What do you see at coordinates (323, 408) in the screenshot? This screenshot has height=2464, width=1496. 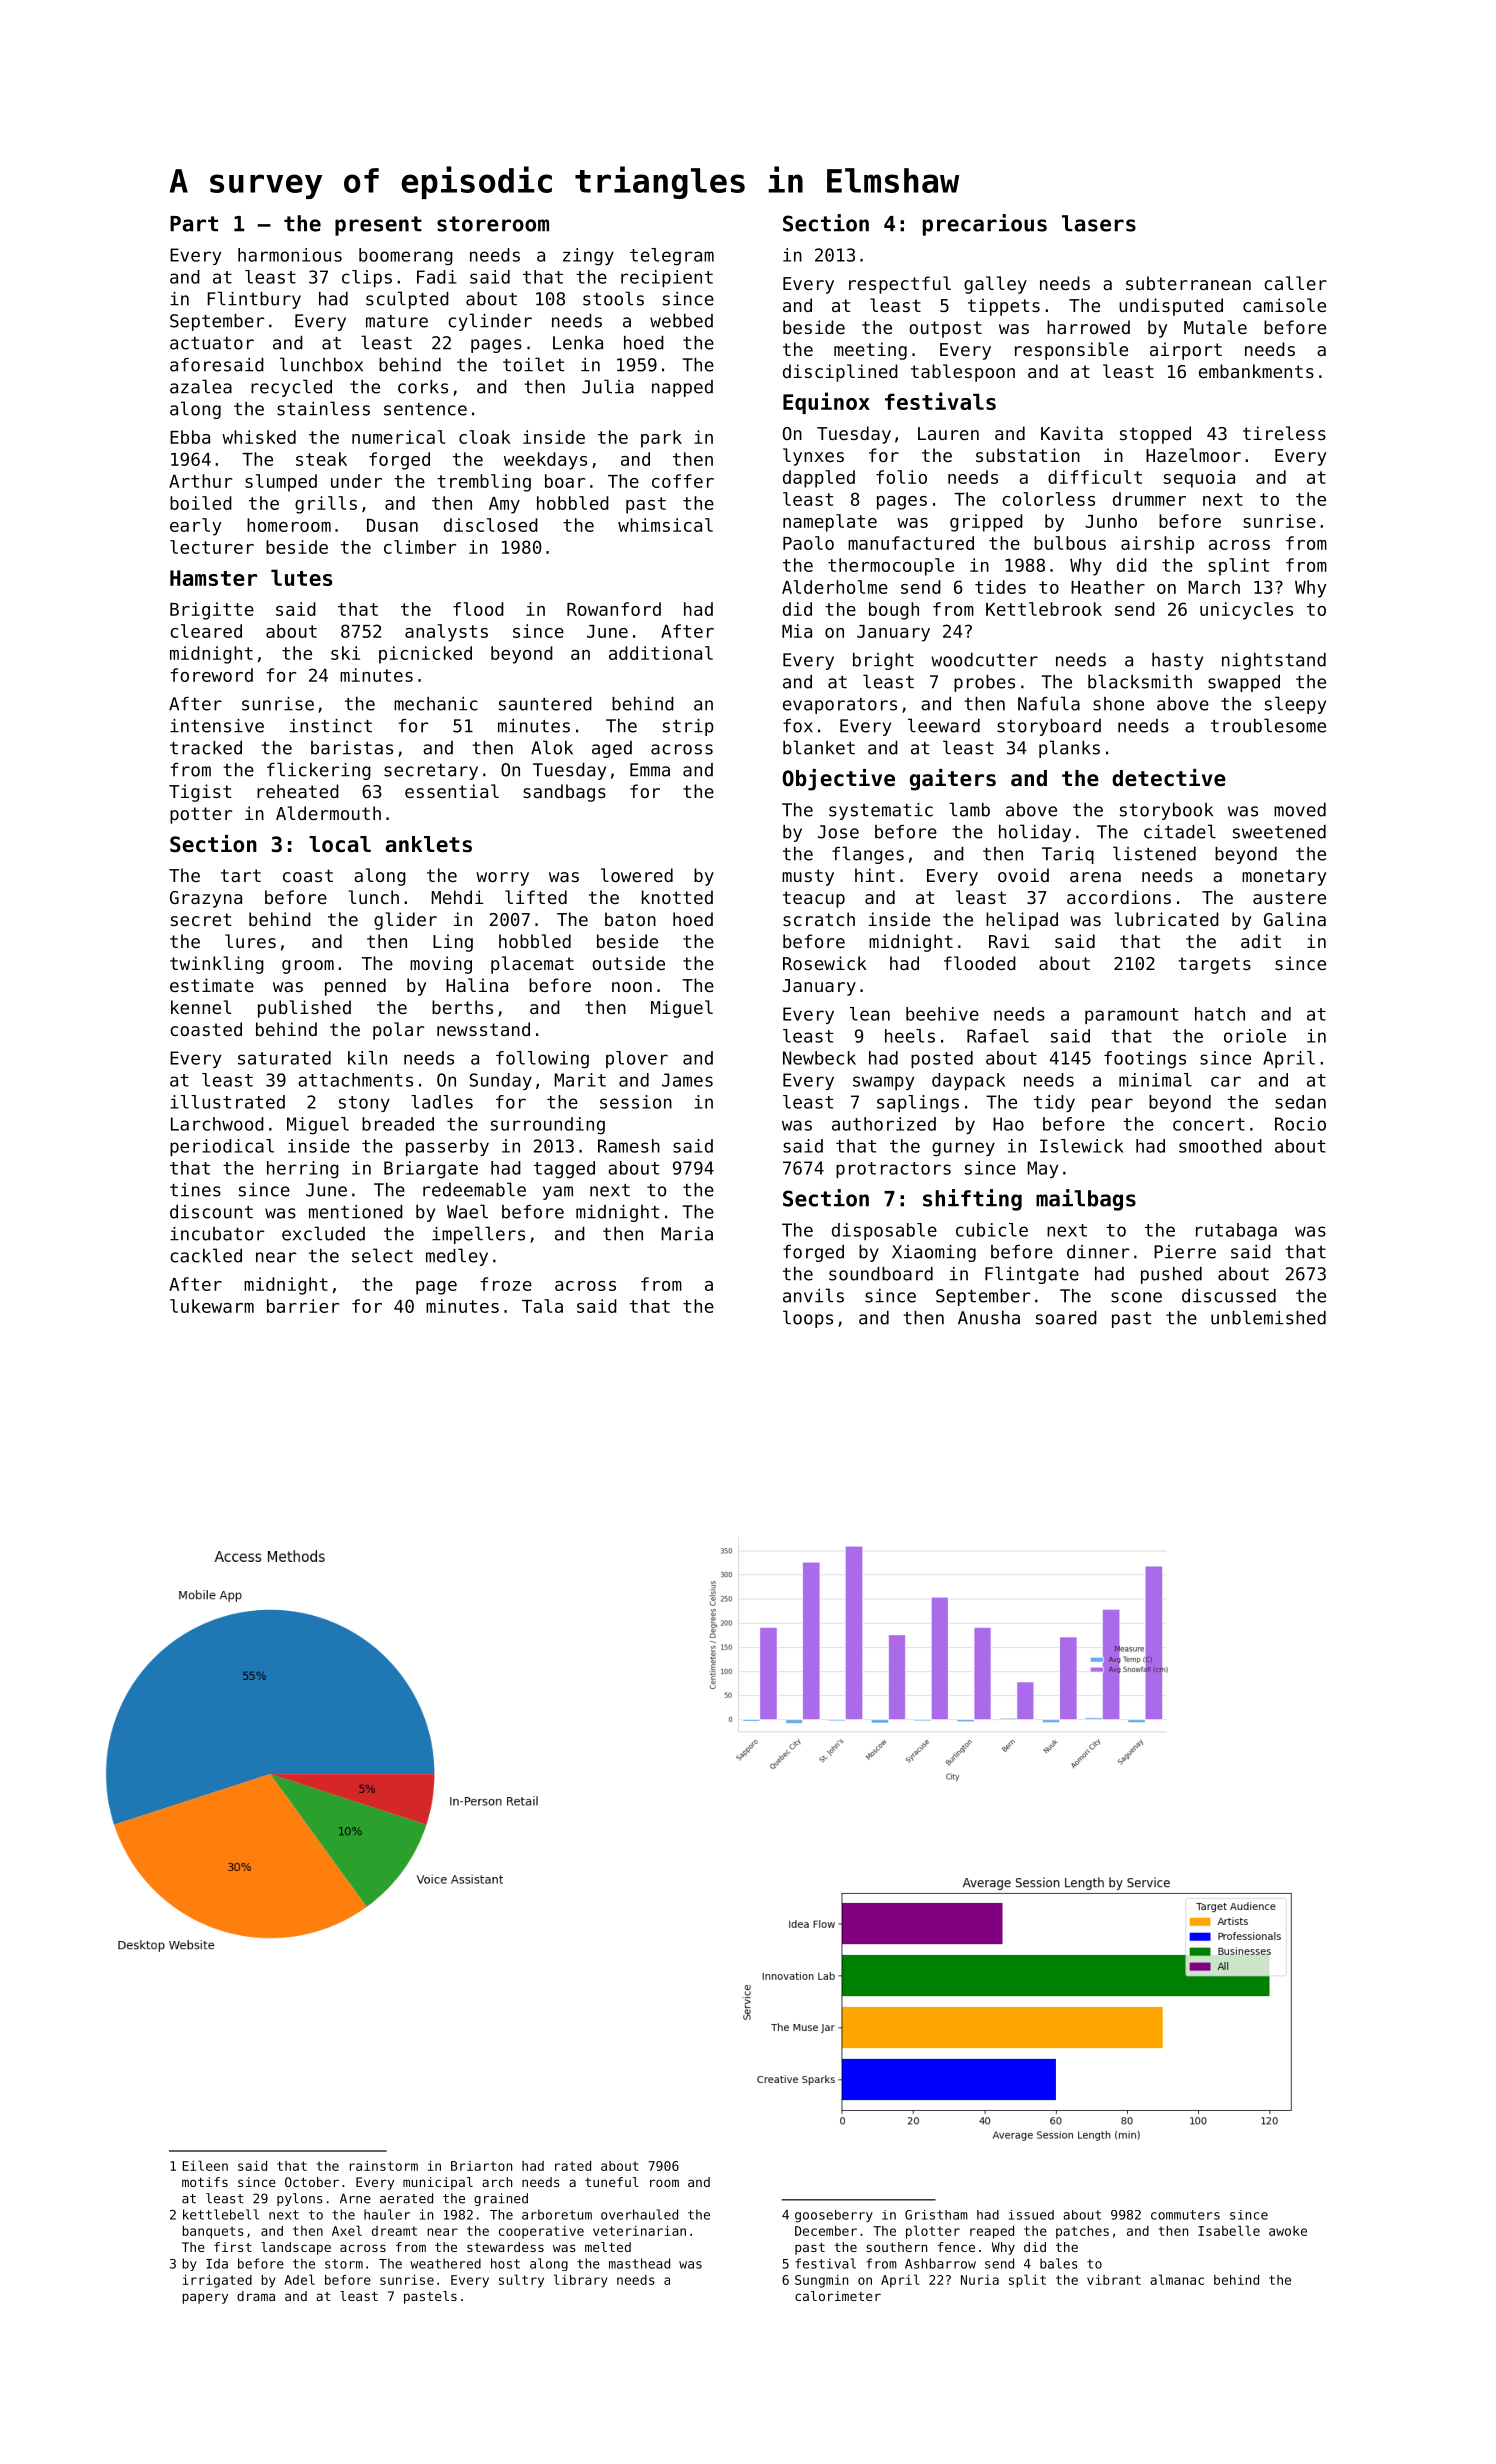 I see `stainless` at bounding box center [323, 408].
